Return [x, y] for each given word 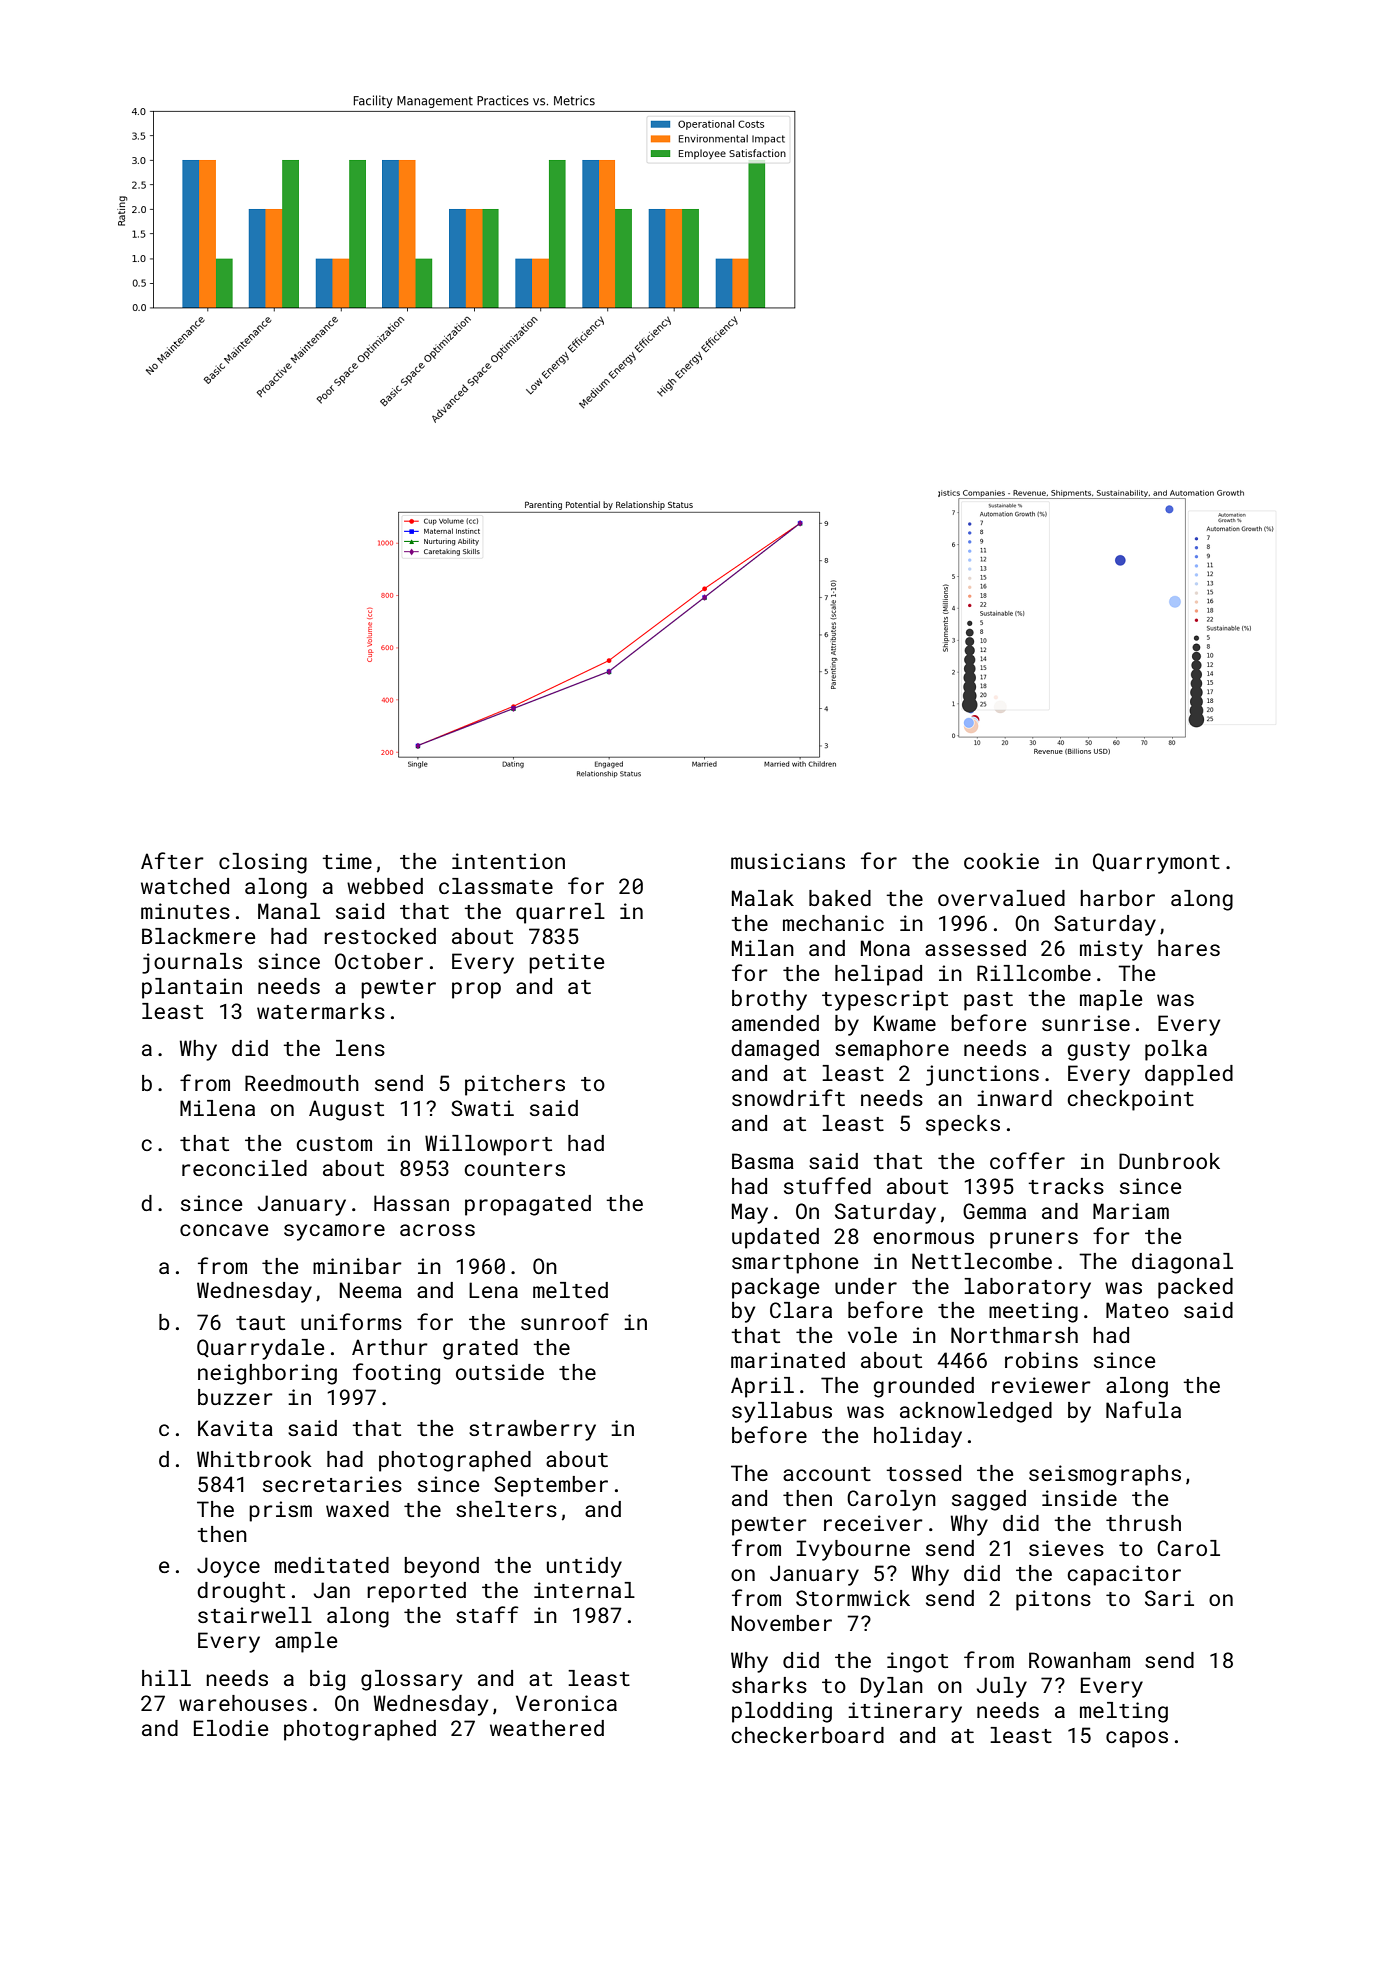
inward [1014, 1098]
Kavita [235, 1428]
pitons [1053, 1600]
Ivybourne [853, 1550]
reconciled [244, 1168]
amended [775, 1023]
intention [508, 861]
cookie [1001, 861]
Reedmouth [302, 1083]
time [347, 861]
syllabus [782, 1412]
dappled [1189, 1075]
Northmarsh [1014, 1335]
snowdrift [788, 1097]
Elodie [231, 1728]
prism [280, 1511]
